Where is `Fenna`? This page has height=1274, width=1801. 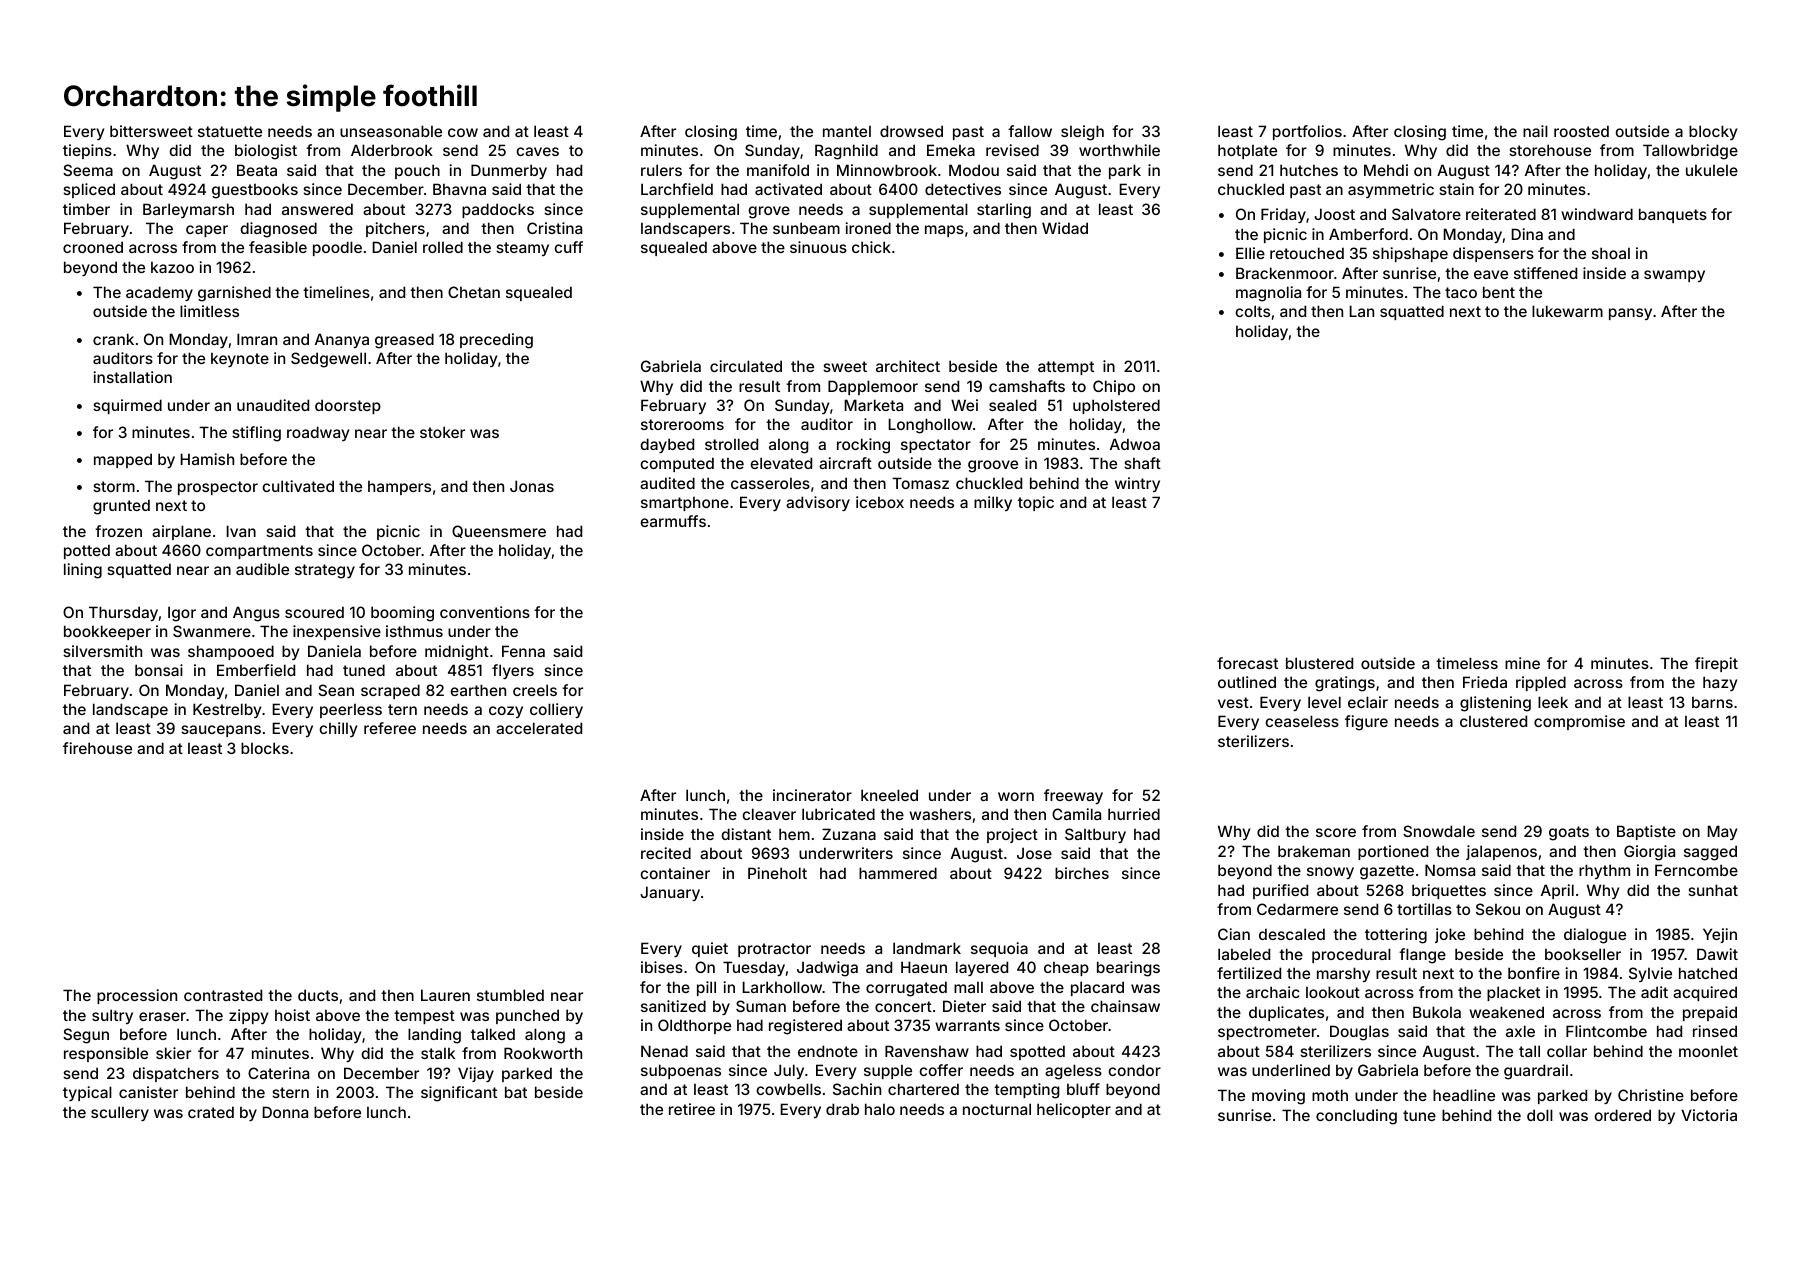
Fenna is located at coordinates (523, 651).
